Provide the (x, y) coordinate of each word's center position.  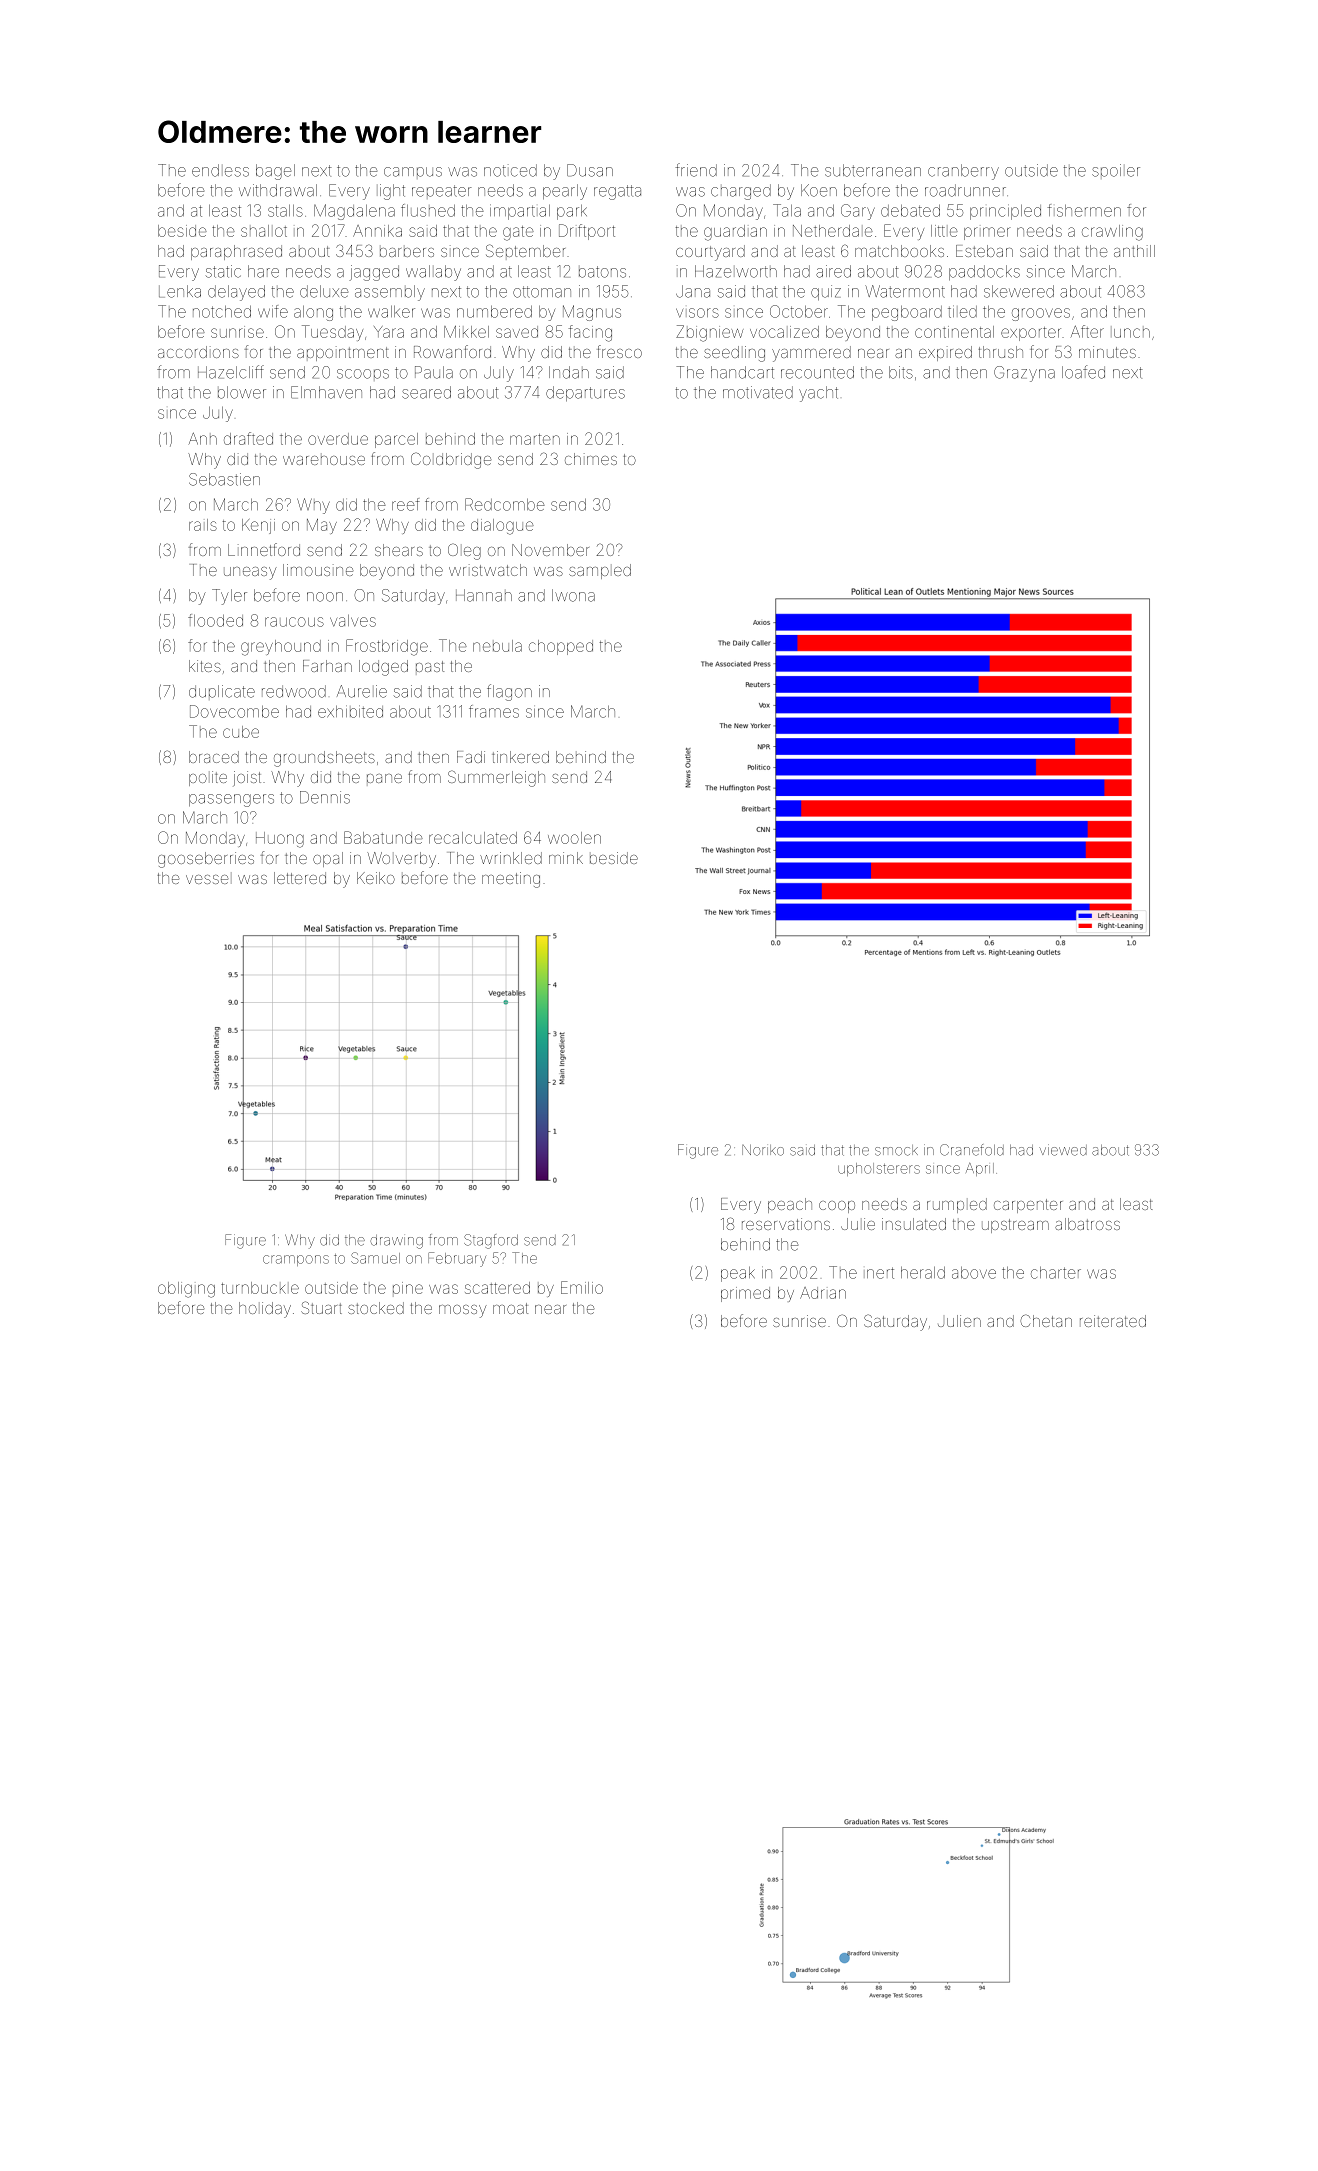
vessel (207, 879)
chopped (561, 647)
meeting (511, 880)
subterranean (873, 170)
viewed (1063, 1150)
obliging (186, 1290)
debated (910, 211)
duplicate (222, 691)
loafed (1083, 372)
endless (220, 170)
